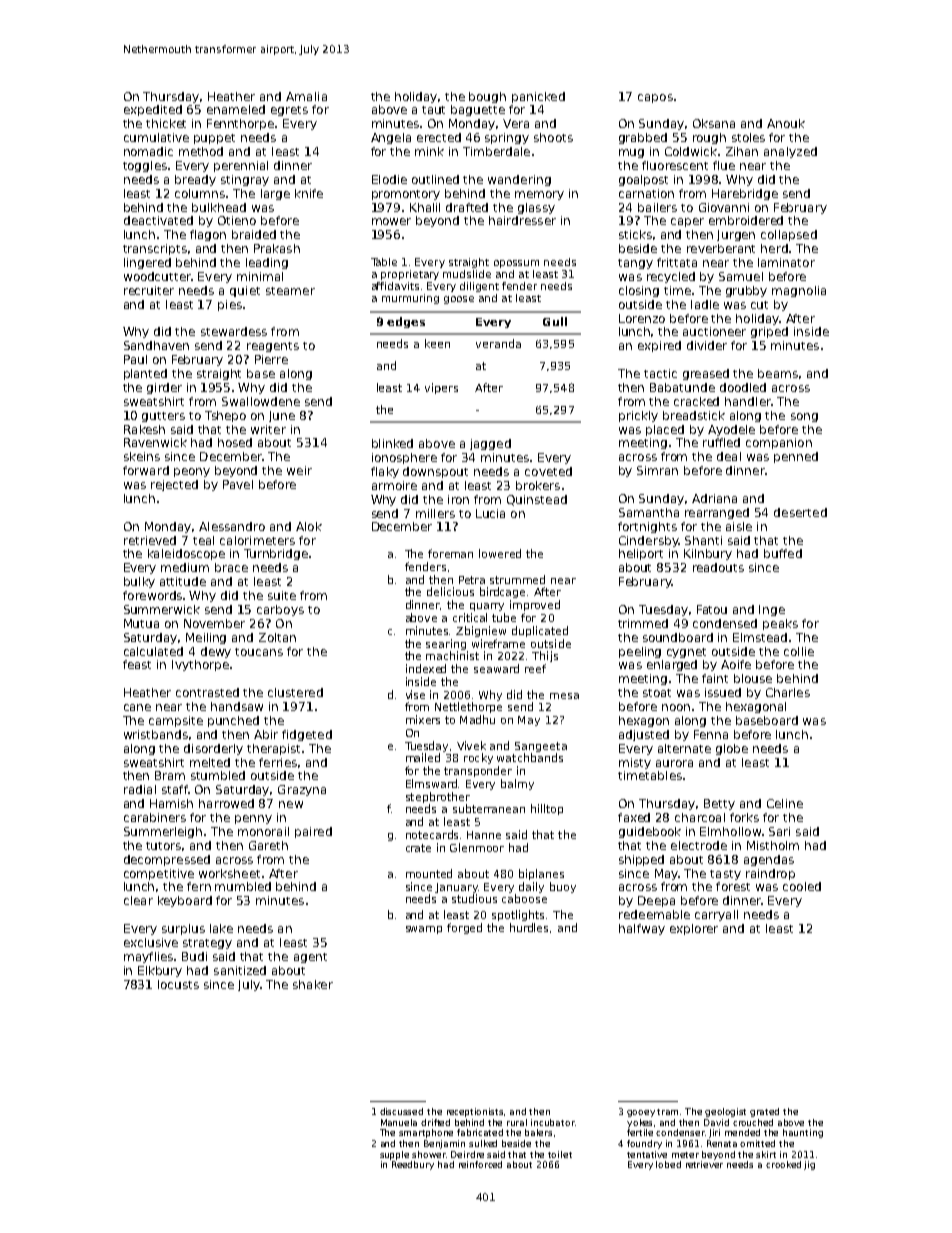 This screenshot has height=1233, width=952. What do you see at coordinates (176, 721) in the screenshot?
I see `campsite` at bounding box center [176, 721].
